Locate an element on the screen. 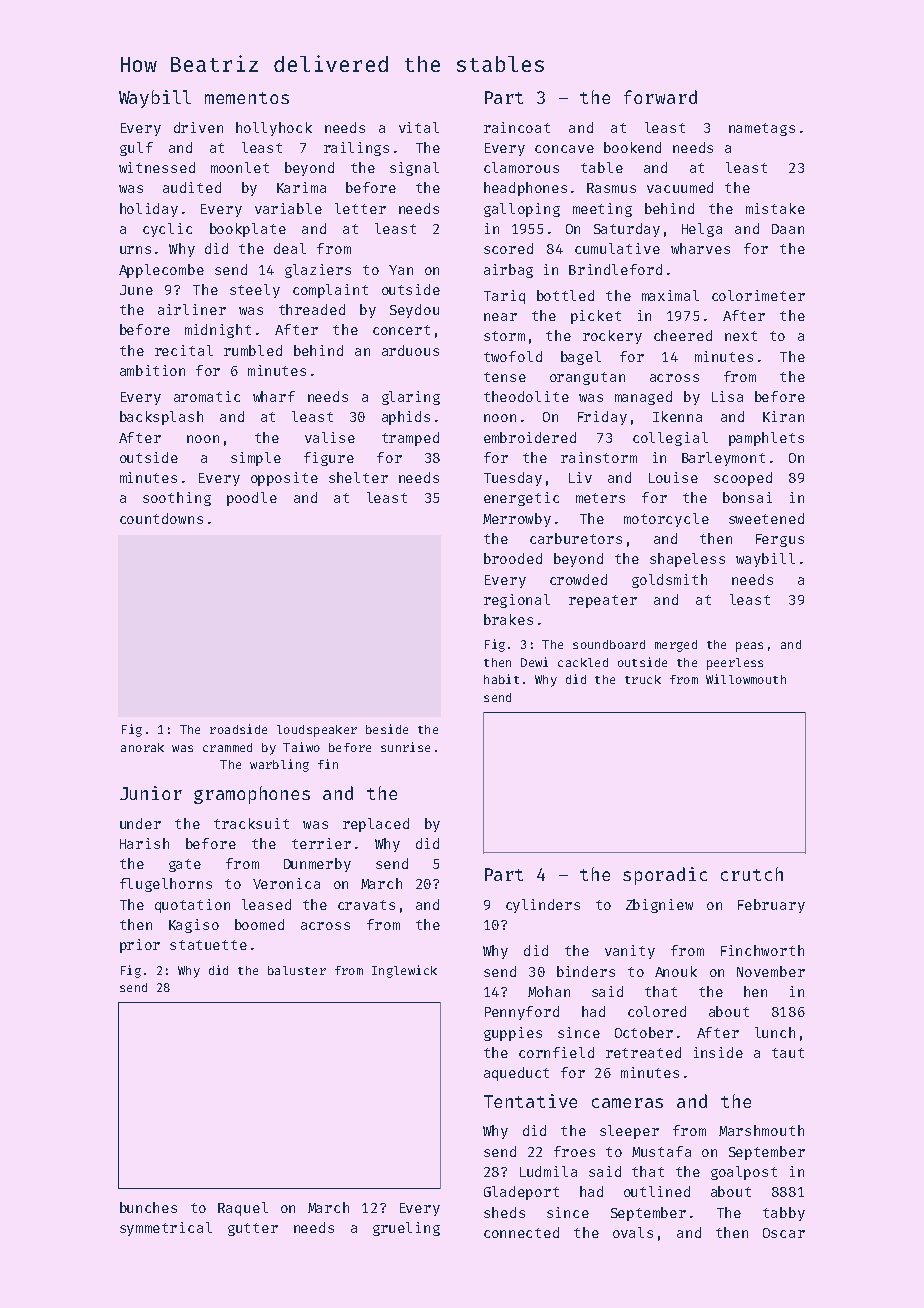 Image resolution: width=924 pixels, height=1308 pixels. Inglewick is located at coordinates (404, 971).
